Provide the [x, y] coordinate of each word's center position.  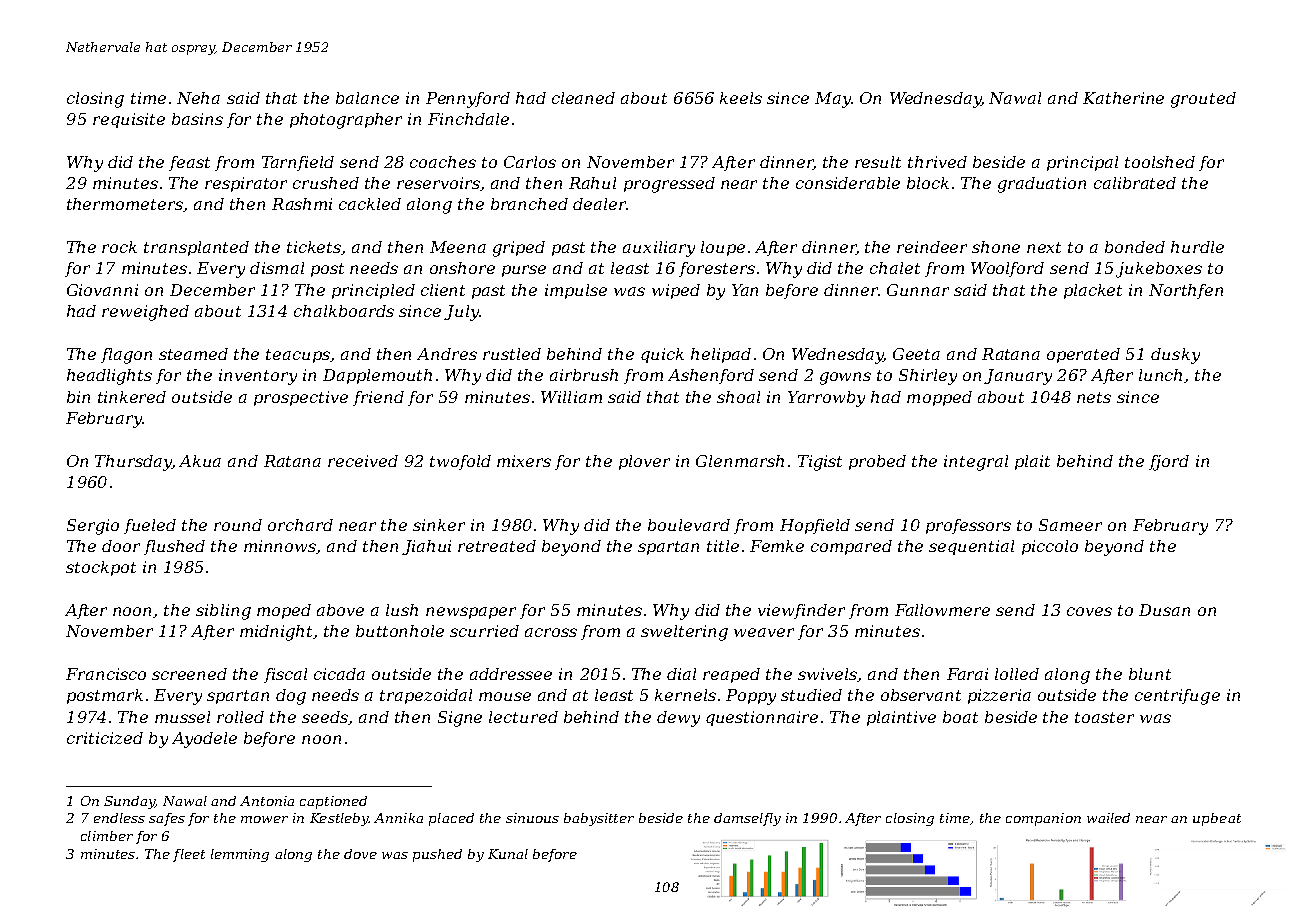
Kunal [508, 854]
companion [1043, 819]
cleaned [583, 98]
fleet [189, 855]
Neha [198, 98]
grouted [1203, 100]
